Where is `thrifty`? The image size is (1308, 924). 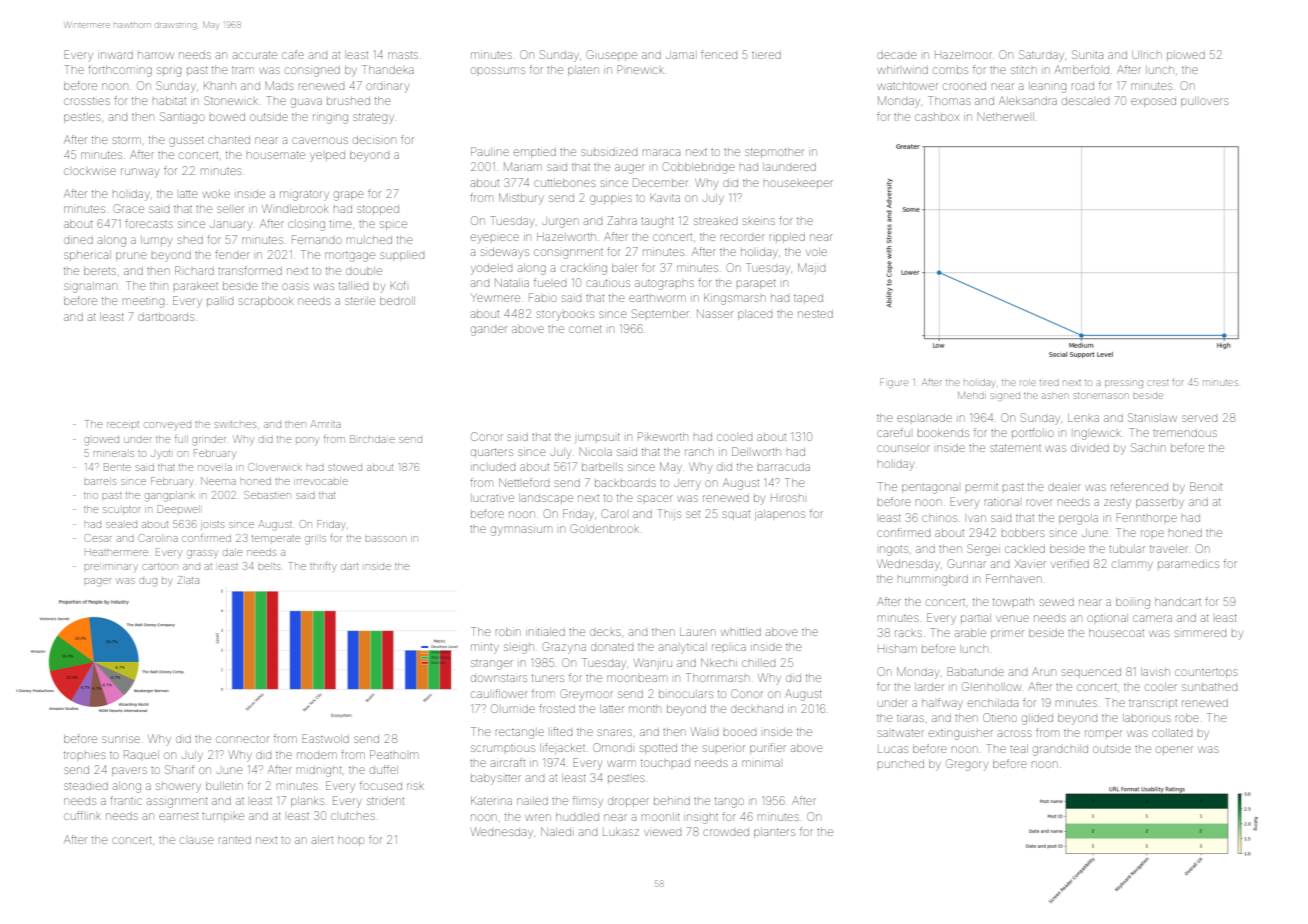 thrifty is located at coordinates (323, 567).
